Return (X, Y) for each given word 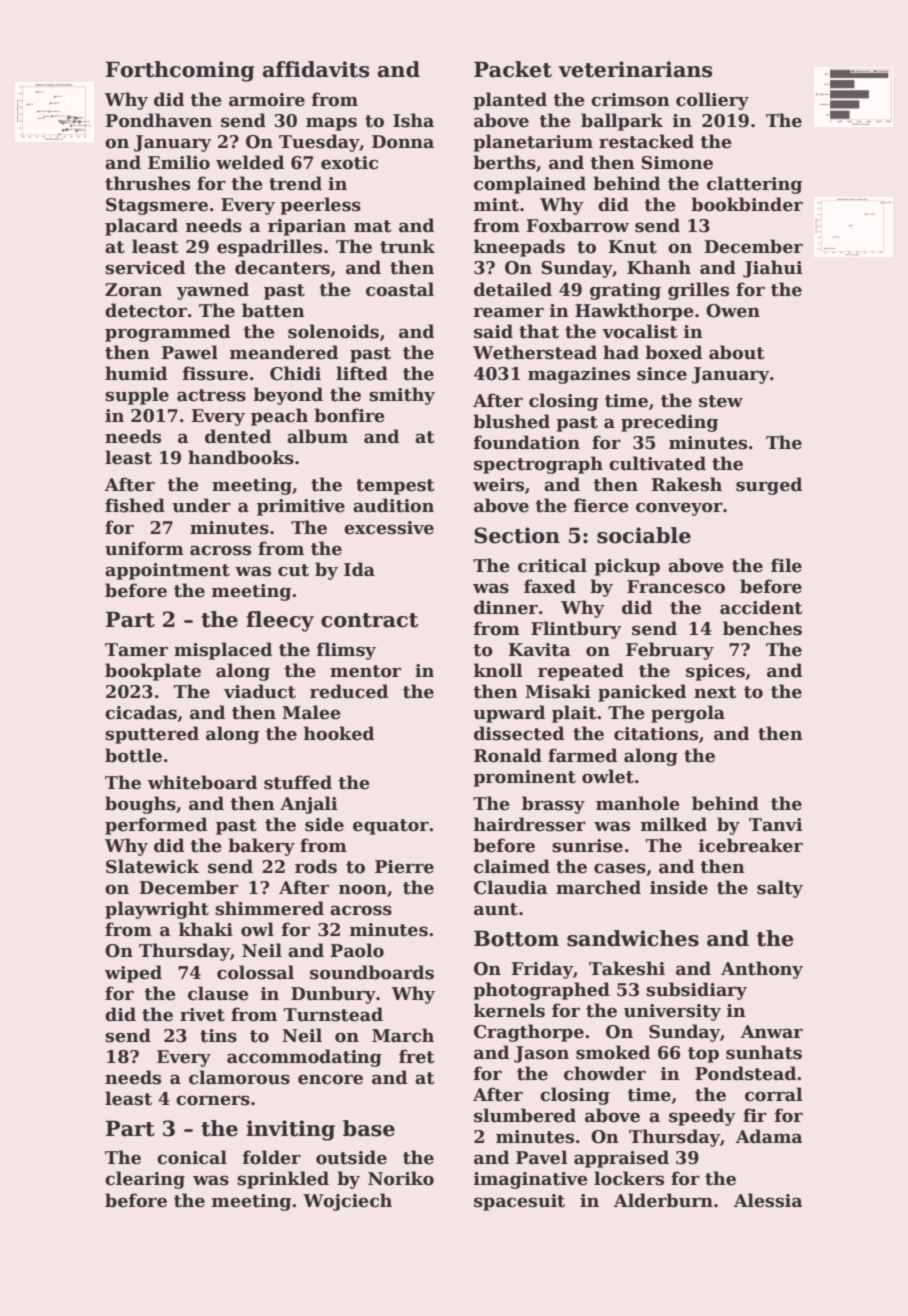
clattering (754, 185)
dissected (519, 733)
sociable (644, 535)
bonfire (349, 415)
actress (211, 395)
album (317, 436)
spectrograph (538, 465)
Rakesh (686, 484)
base (369, 1128)
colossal (255, 972)
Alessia (768, 1200)
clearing (145, 1180)
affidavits (316, 69)
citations (656, 734)
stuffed (298, 782)
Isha (413, 120)
